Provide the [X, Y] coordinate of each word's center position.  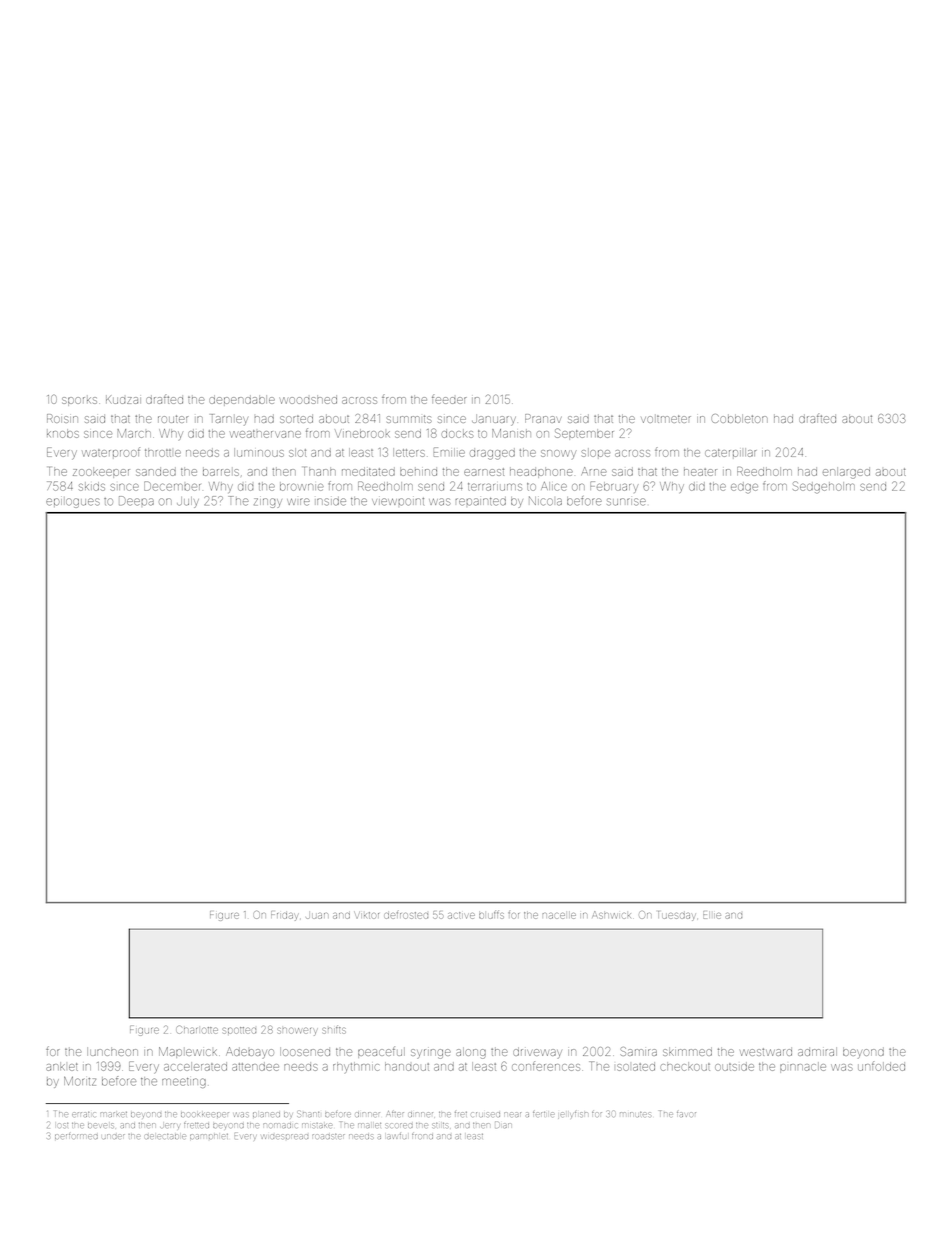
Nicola [545, 501]
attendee [255, 1066]
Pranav [543, 418]
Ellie [712, 915]
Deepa [136, 501]
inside [330, 501]
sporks [79, 401]
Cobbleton [739, 418]
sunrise [626, 502]
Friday [284, 916]
